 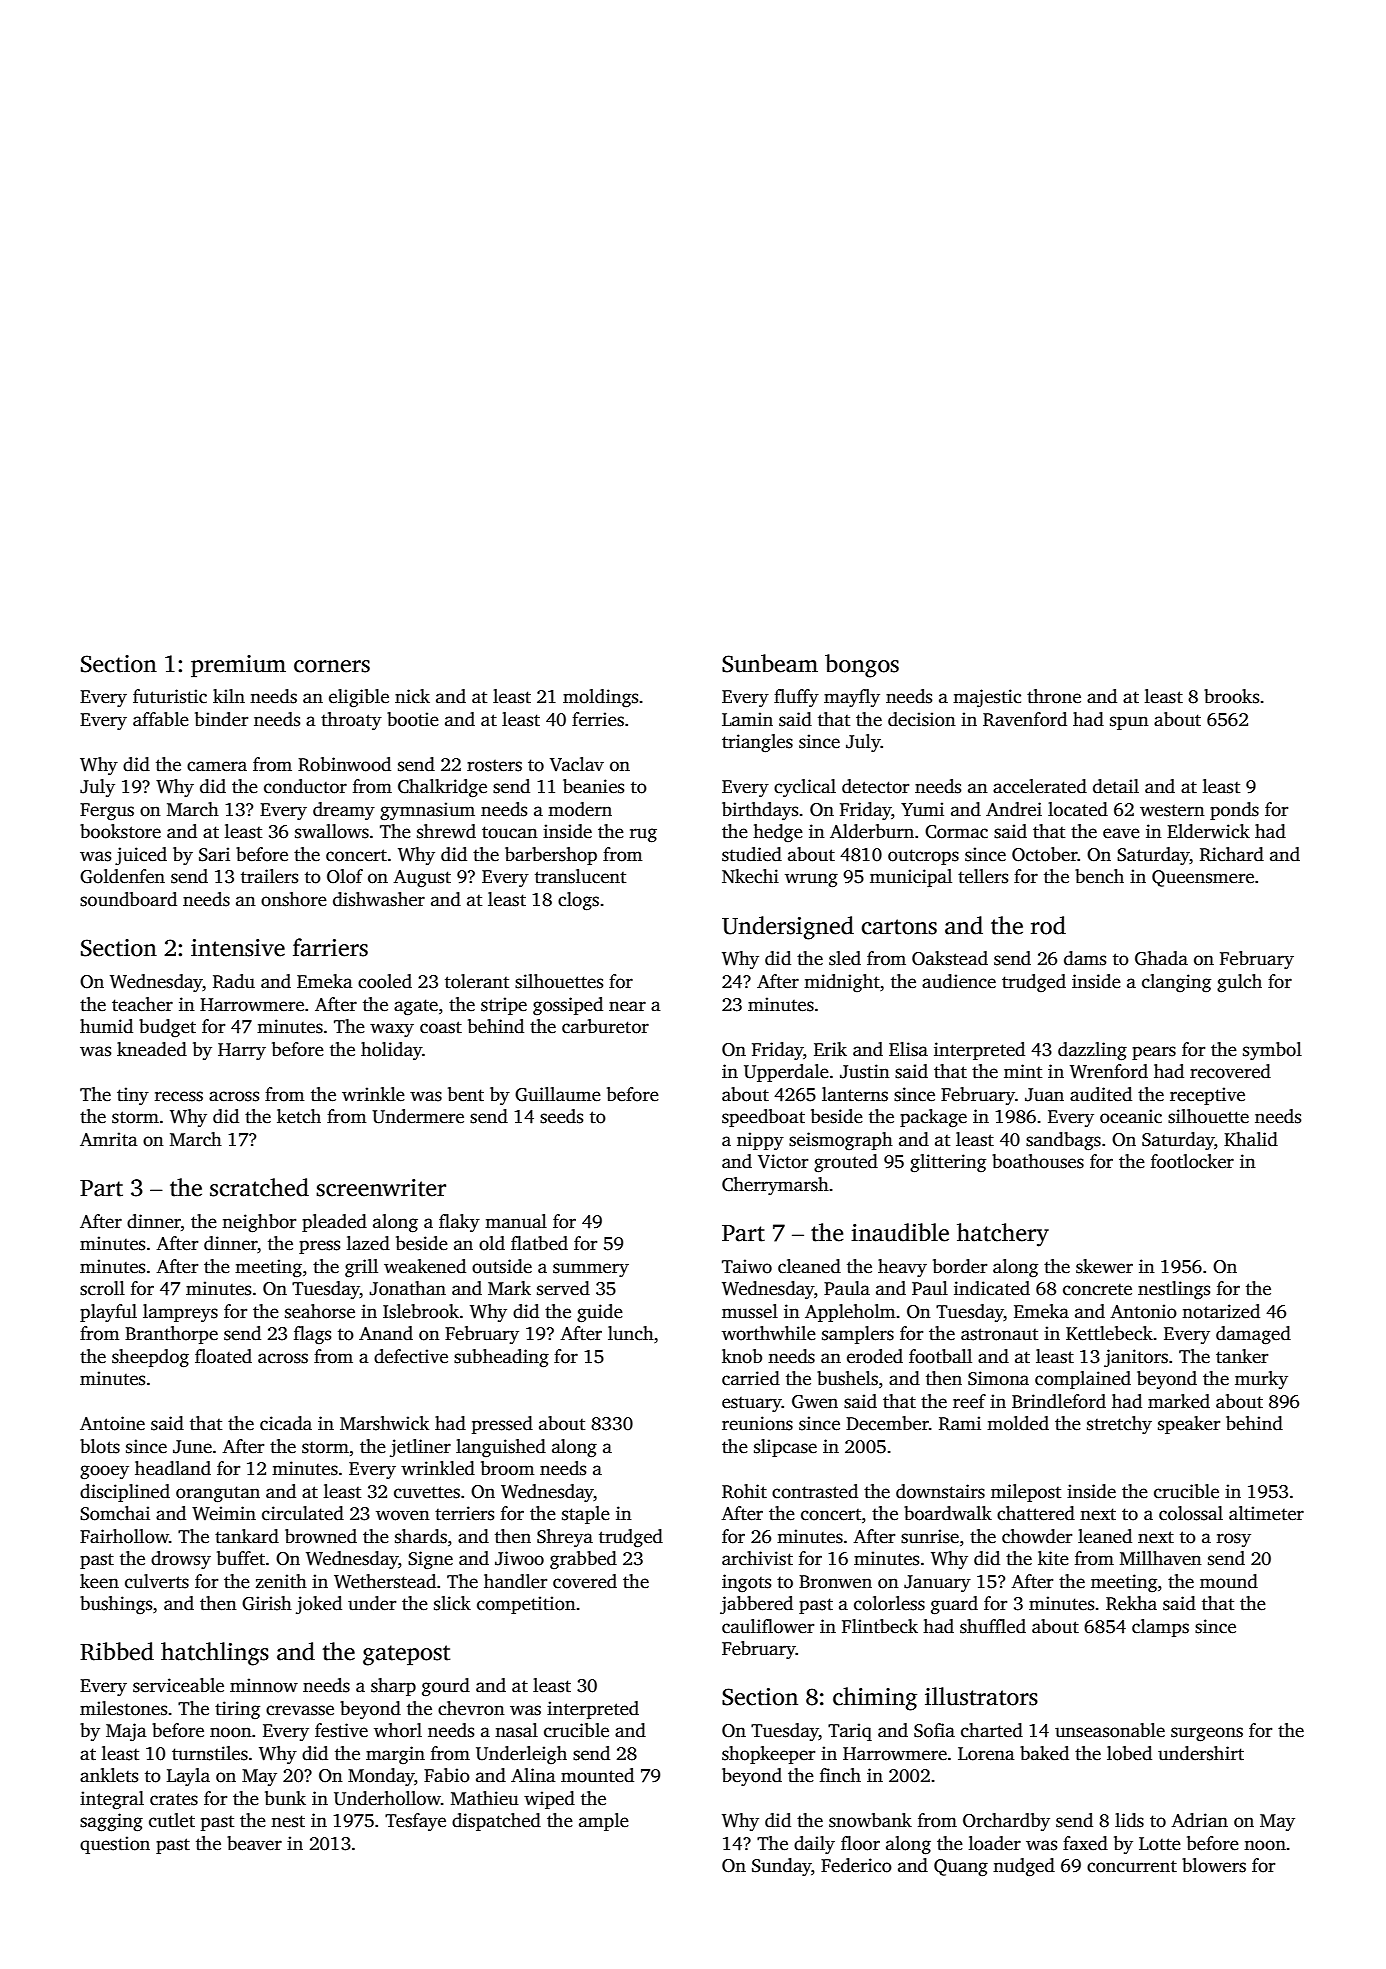 What do you see at coordinates (850, 1313) in the screenshot?
I see `Appleholm` at bounding box center [850, 1313].
